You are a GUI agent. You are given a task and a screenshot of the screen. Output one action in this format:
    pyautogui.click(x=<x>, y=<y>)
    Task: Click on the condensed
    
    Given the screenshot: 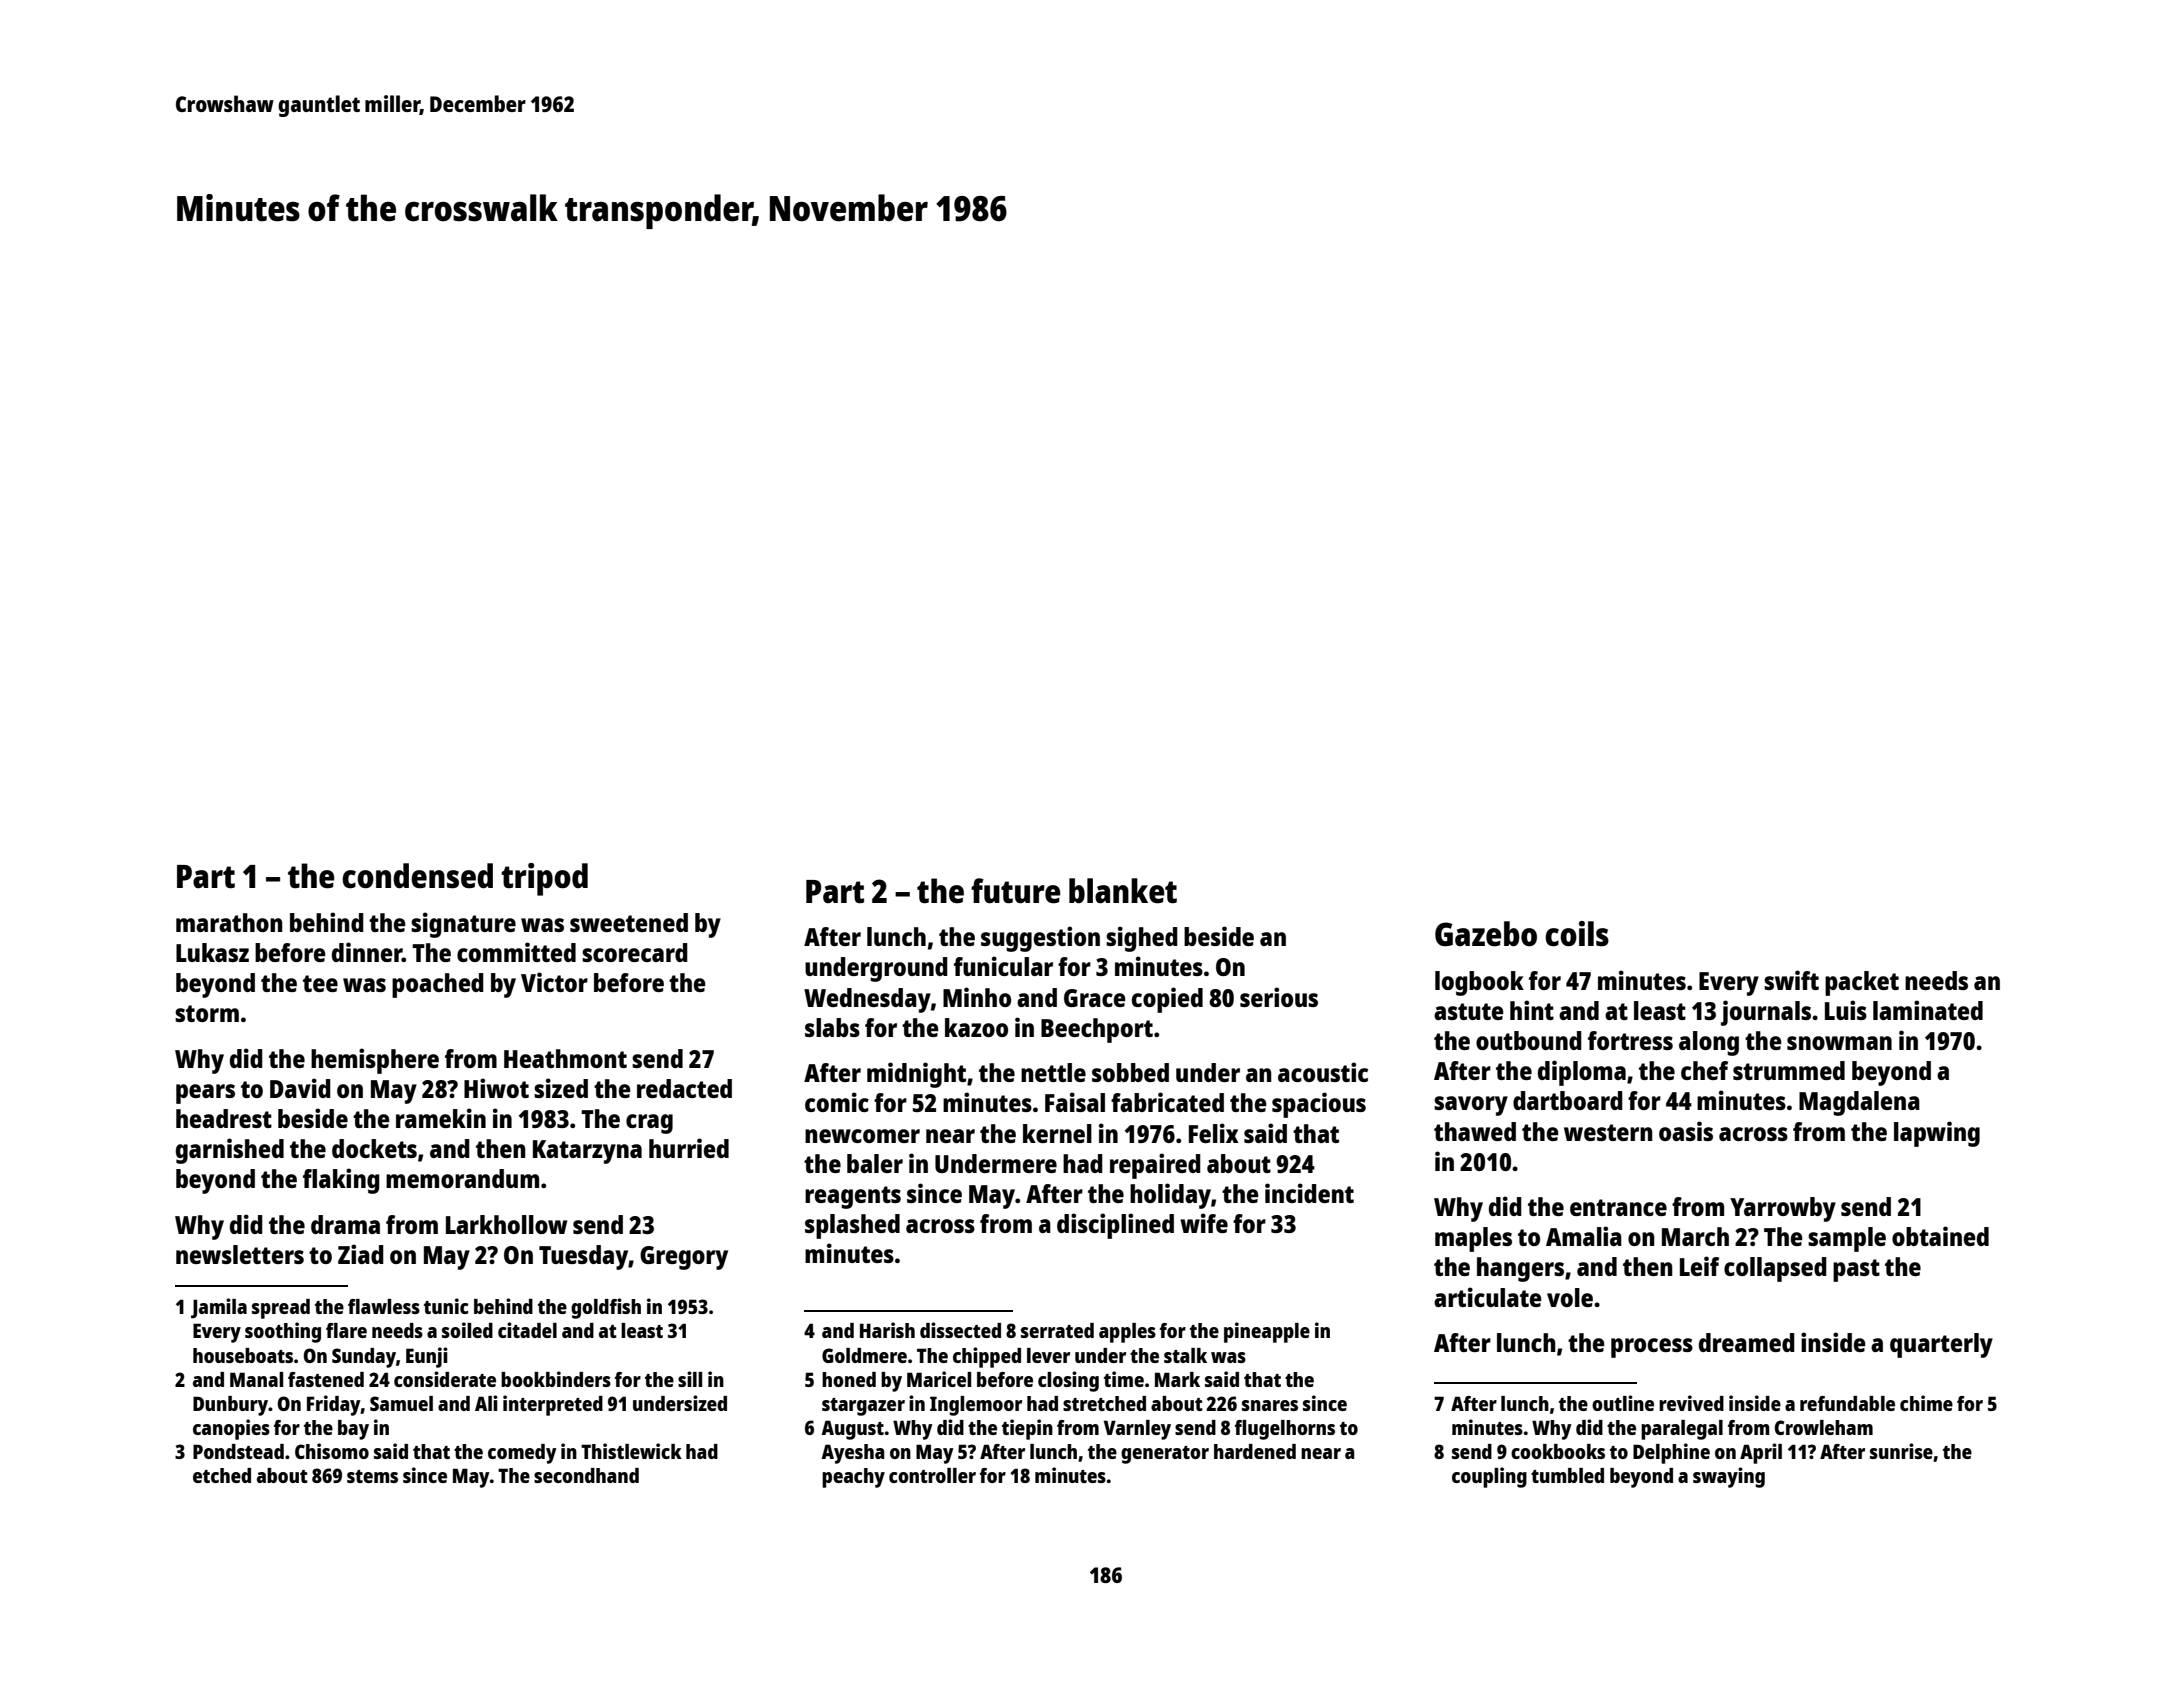 What is the action you would take?
    pyautogui.click(x=417, y=876)
